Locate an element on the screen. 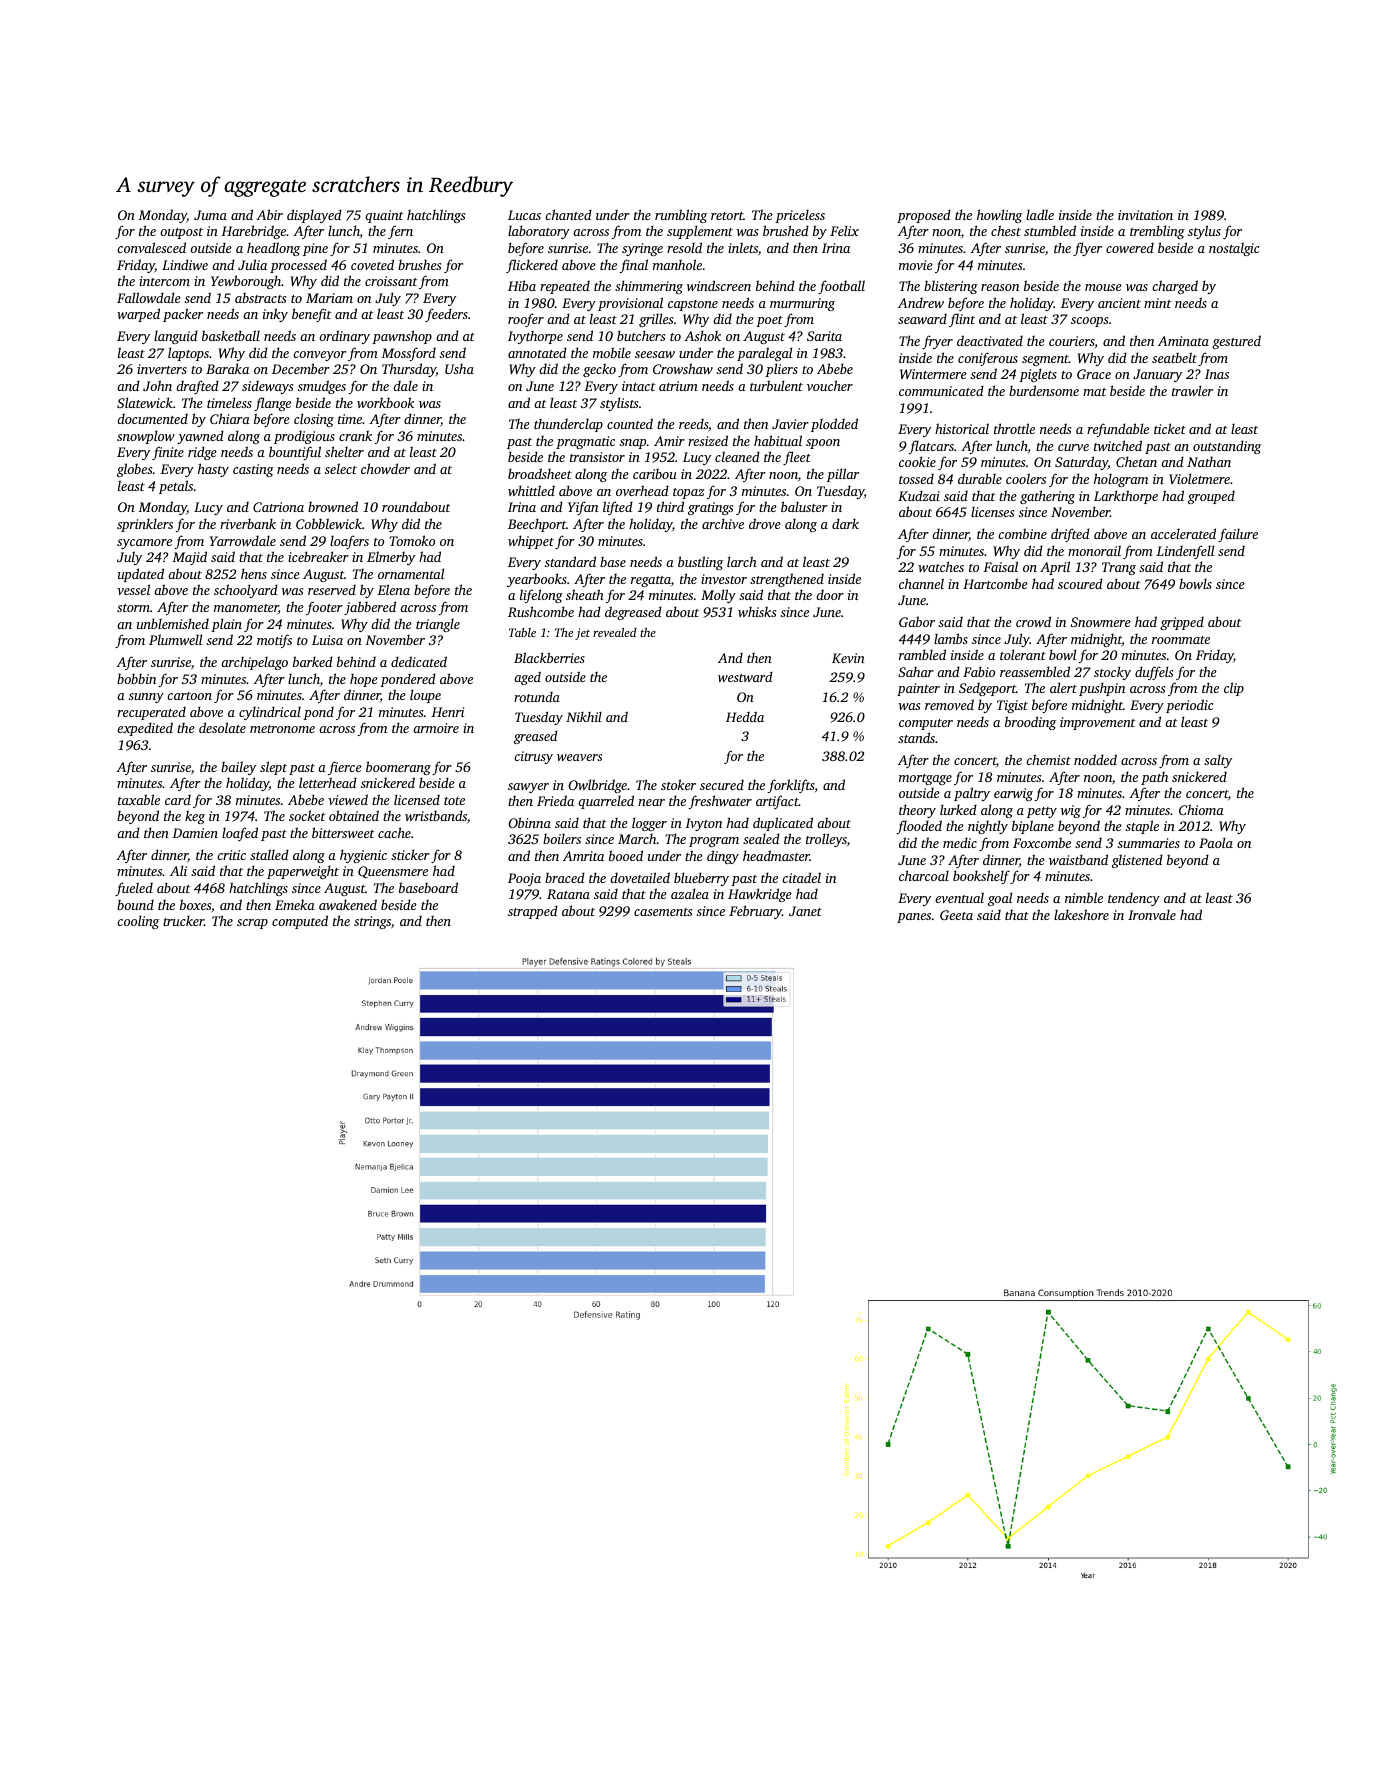 The image size is (1379, 1785). door is located at coordinates (830, 594).
